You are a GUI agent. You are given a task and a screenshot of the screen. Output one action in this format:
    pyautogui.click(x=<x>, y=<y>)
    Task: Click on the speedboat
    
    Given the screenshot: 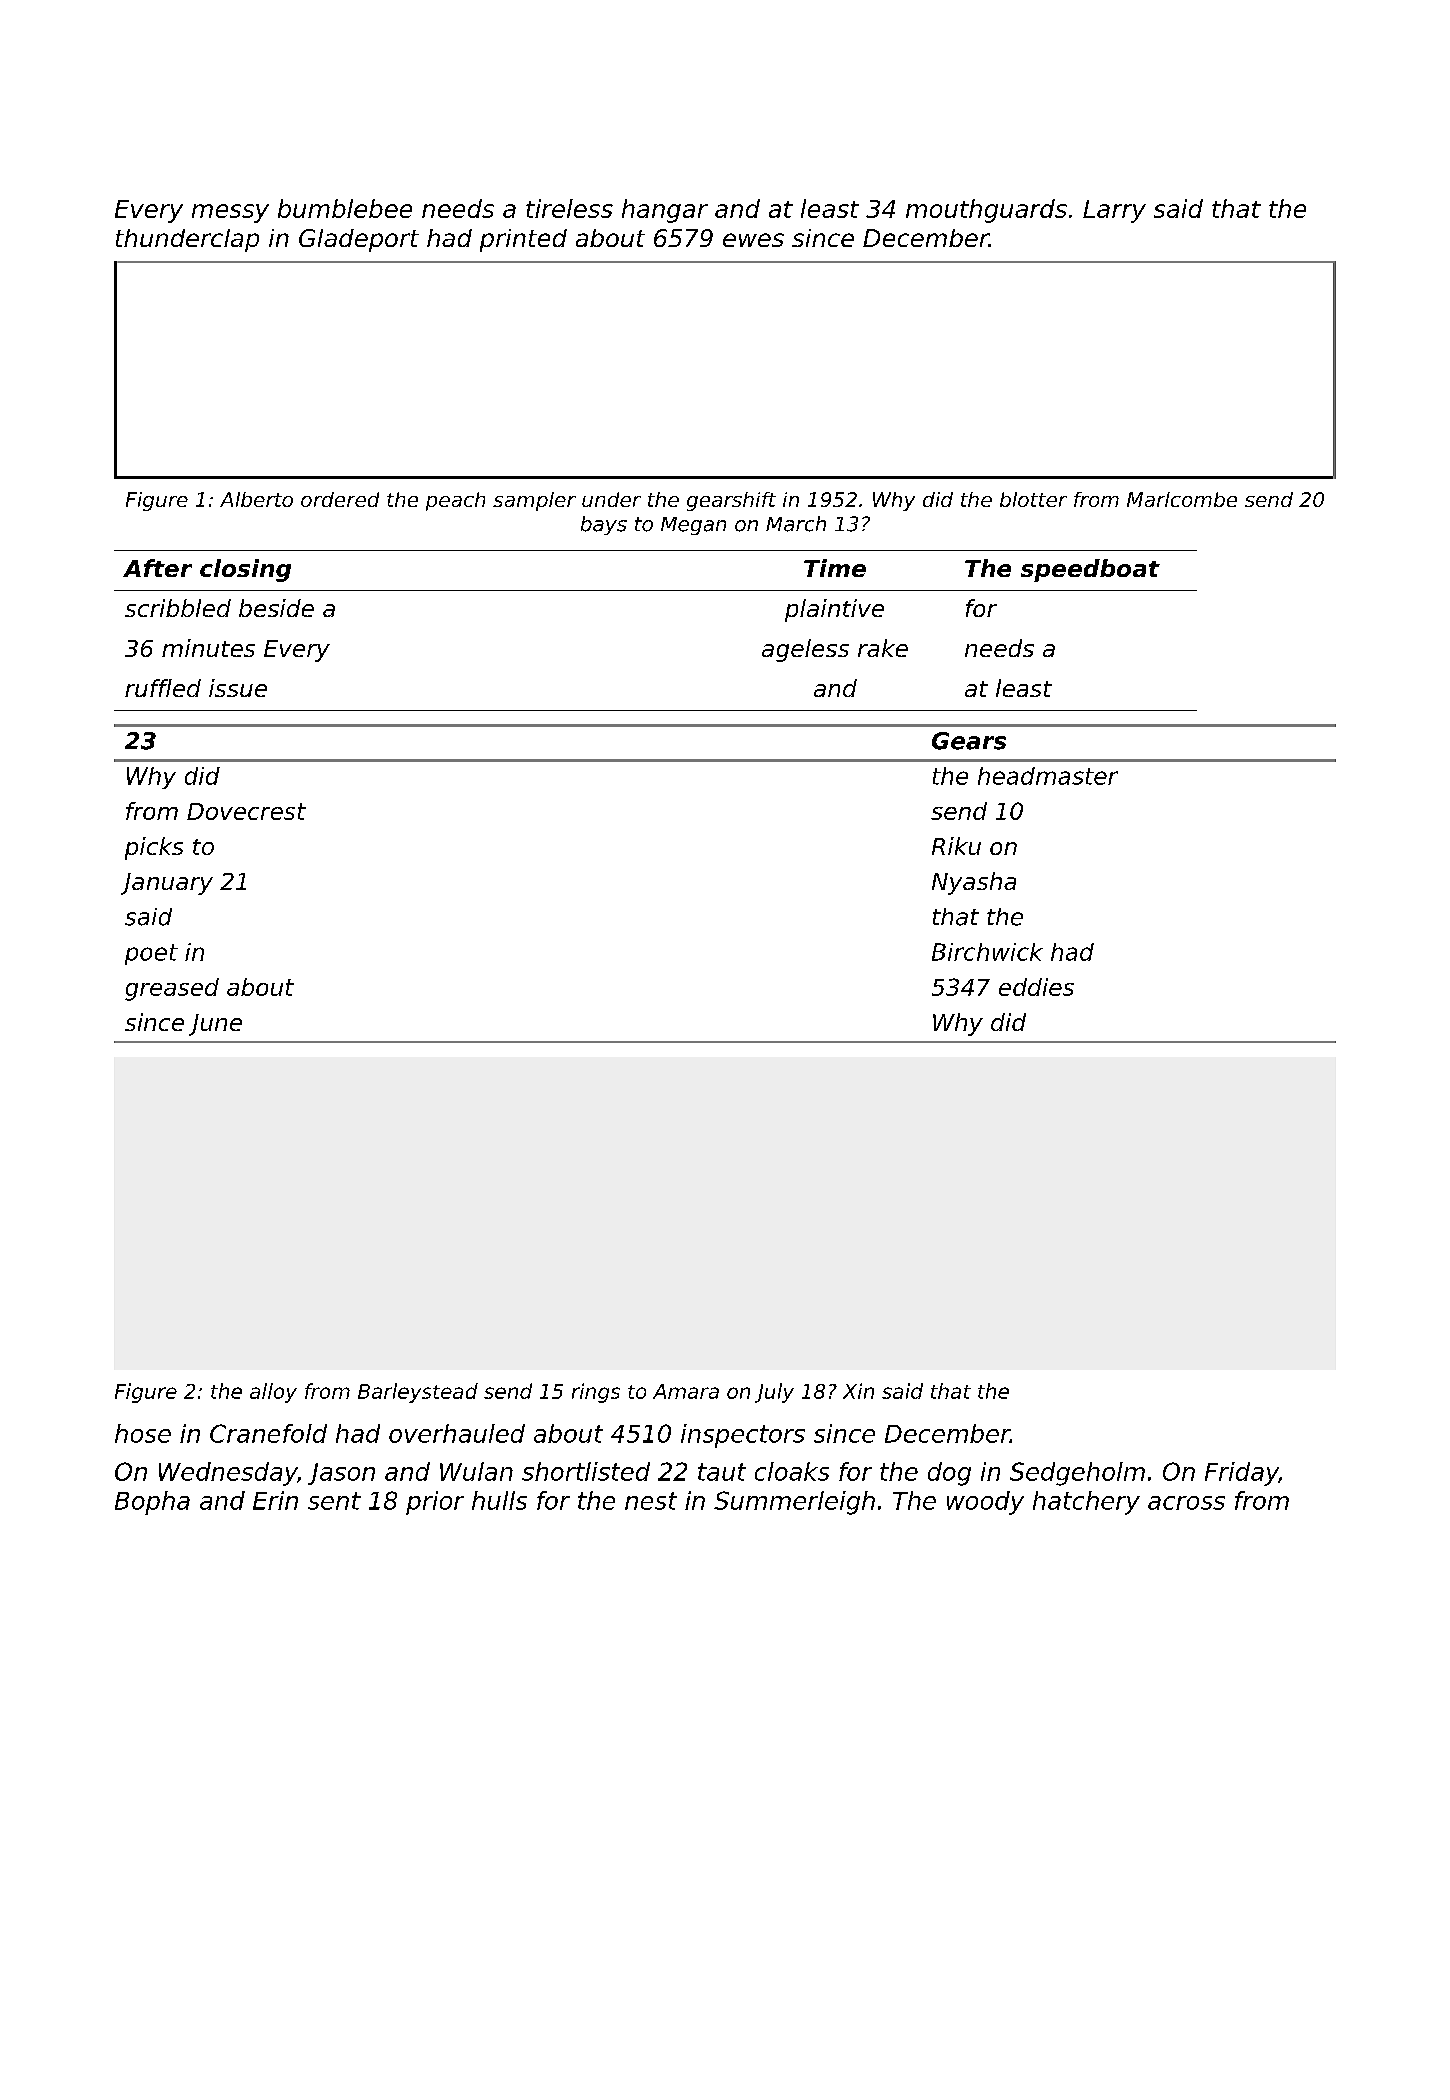 What is the action you would take?
    pyautogui.click(x=1090, y=570)
